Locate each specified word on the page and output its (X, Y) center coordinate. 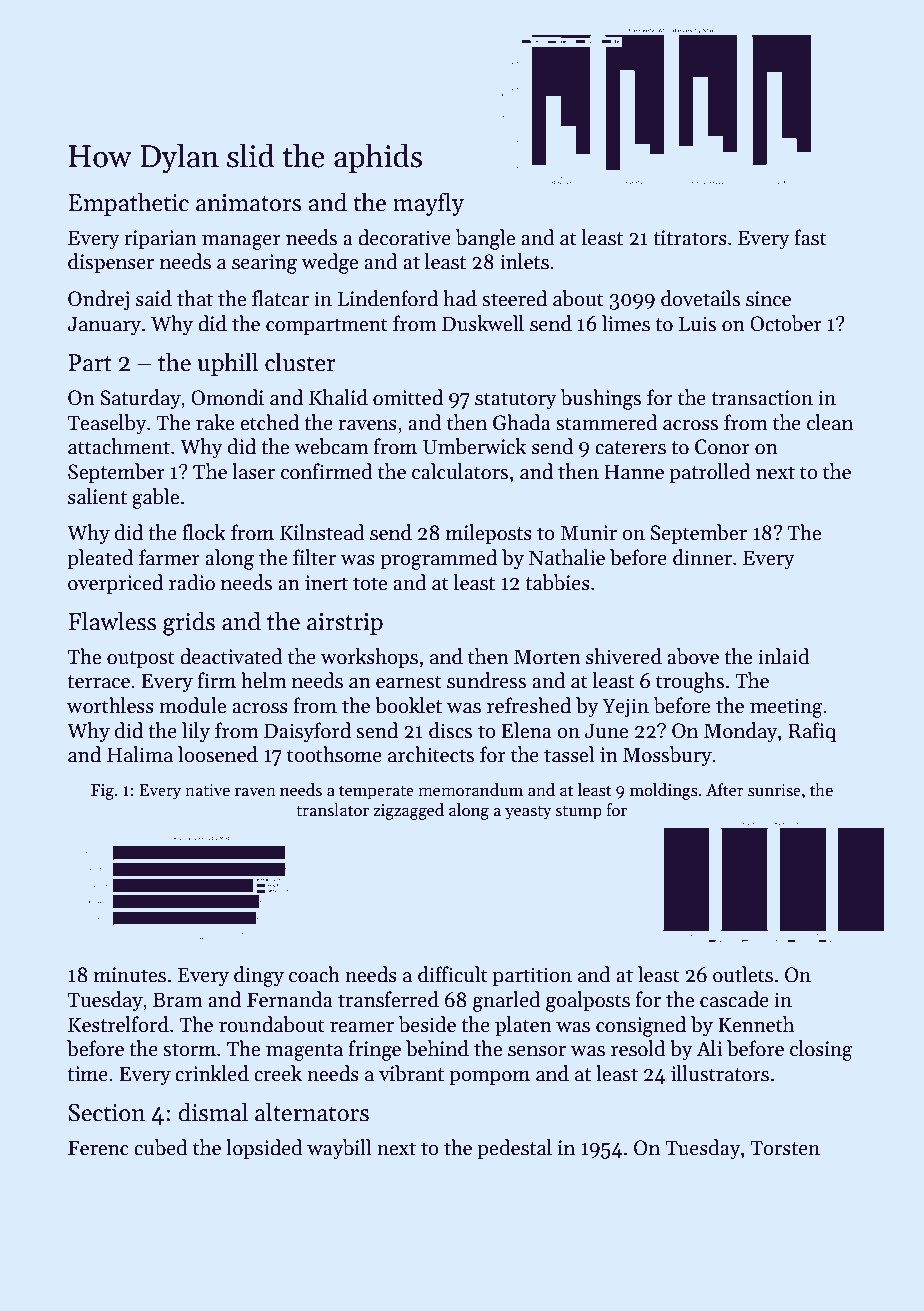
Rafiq (812, 732)
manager (241, 242)
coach (314, 974)
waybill (339, 1149)
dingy (259, 976)
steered (514, 298)
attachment (119, 446)
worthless (110, 705)
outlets (743, 974)
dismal (213, 1112)
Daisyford (307, 732)
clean (830, 422)
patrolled (710, 473)
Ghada (522, 422)
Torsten (785, 1148)
